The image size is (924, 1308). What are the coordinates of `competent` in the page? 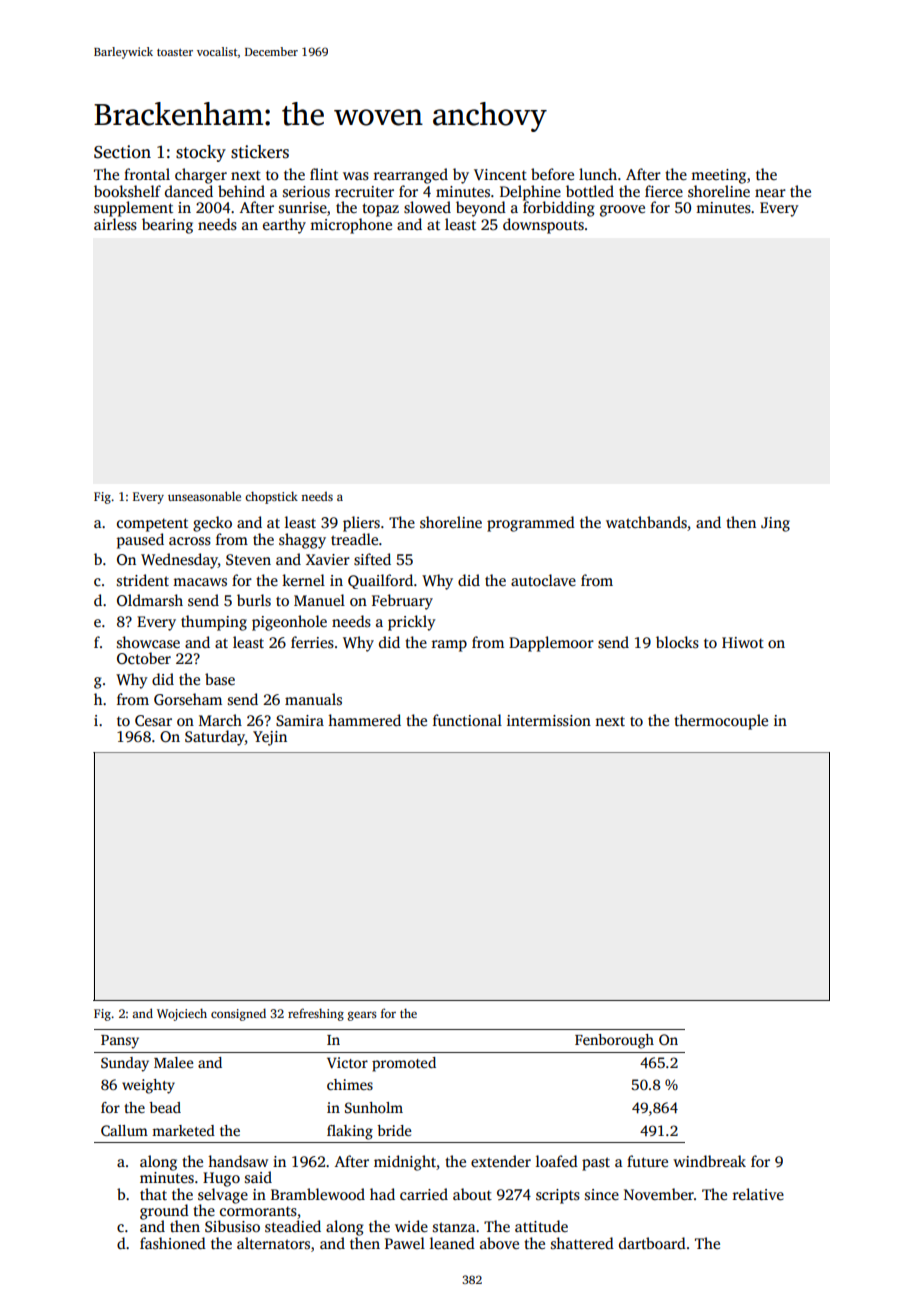 It's located at (152, 525).
